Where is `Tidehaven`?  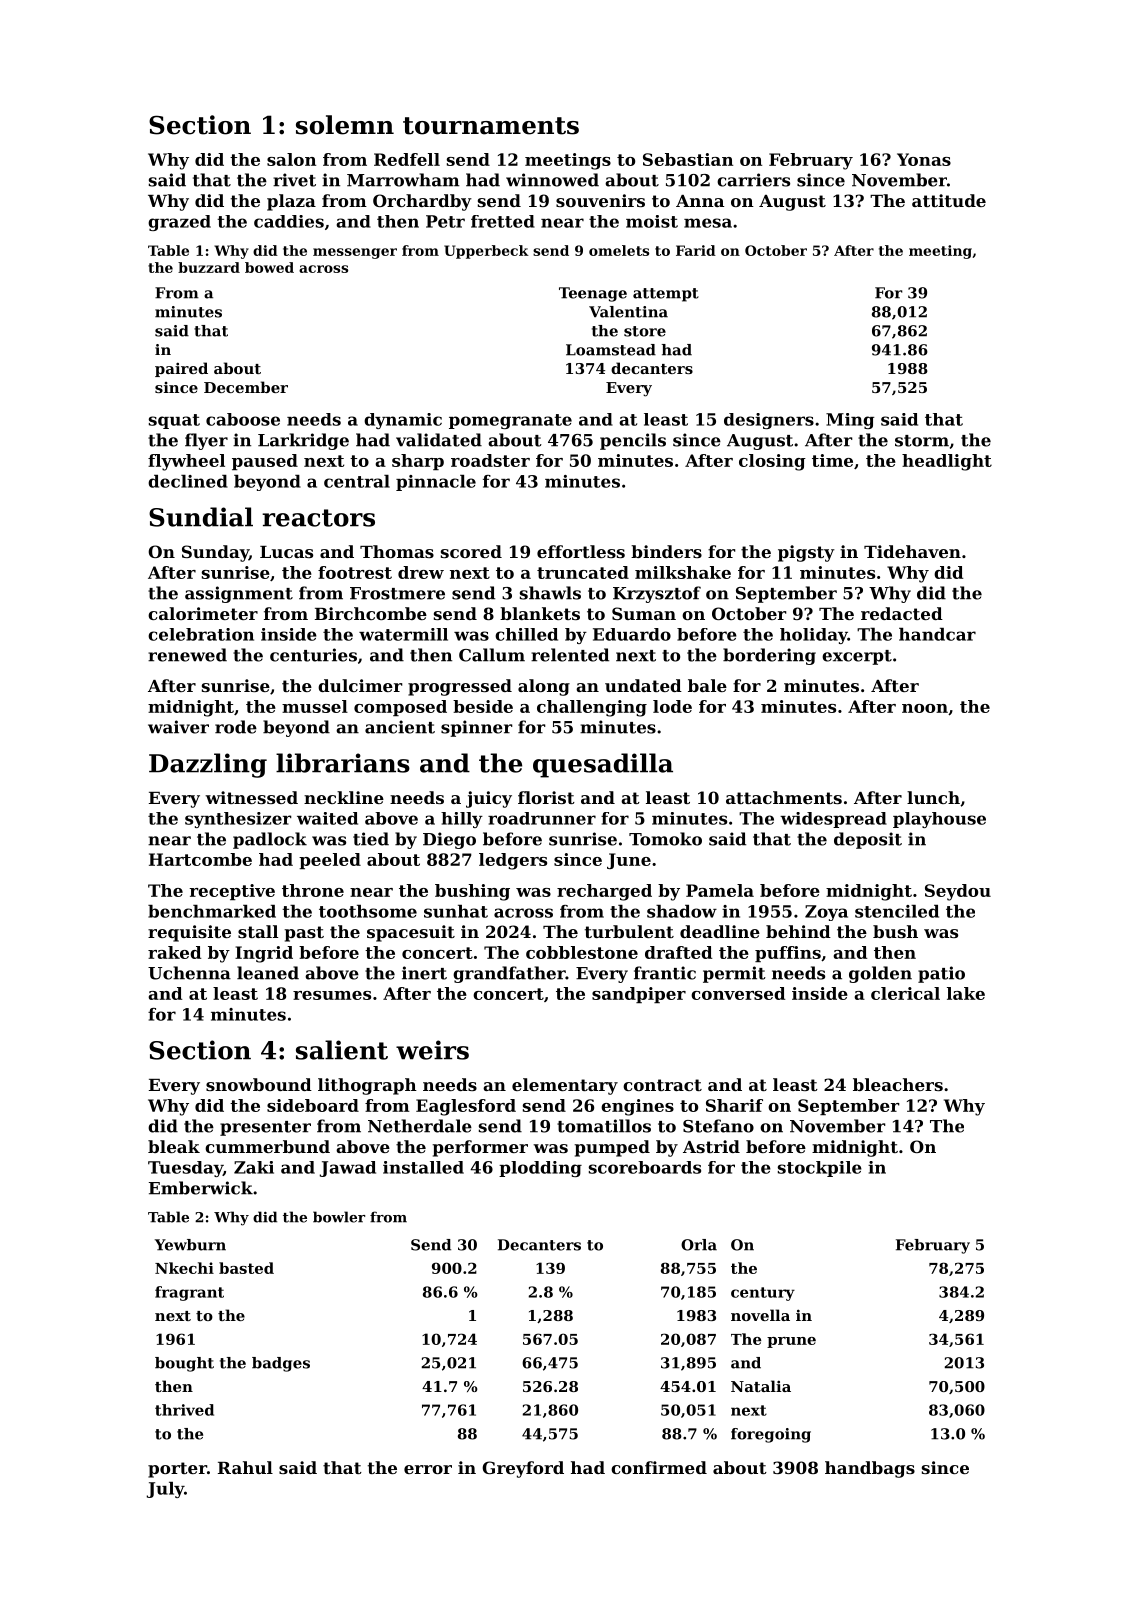
Tidehaven is located at coordinates (912, 551).
